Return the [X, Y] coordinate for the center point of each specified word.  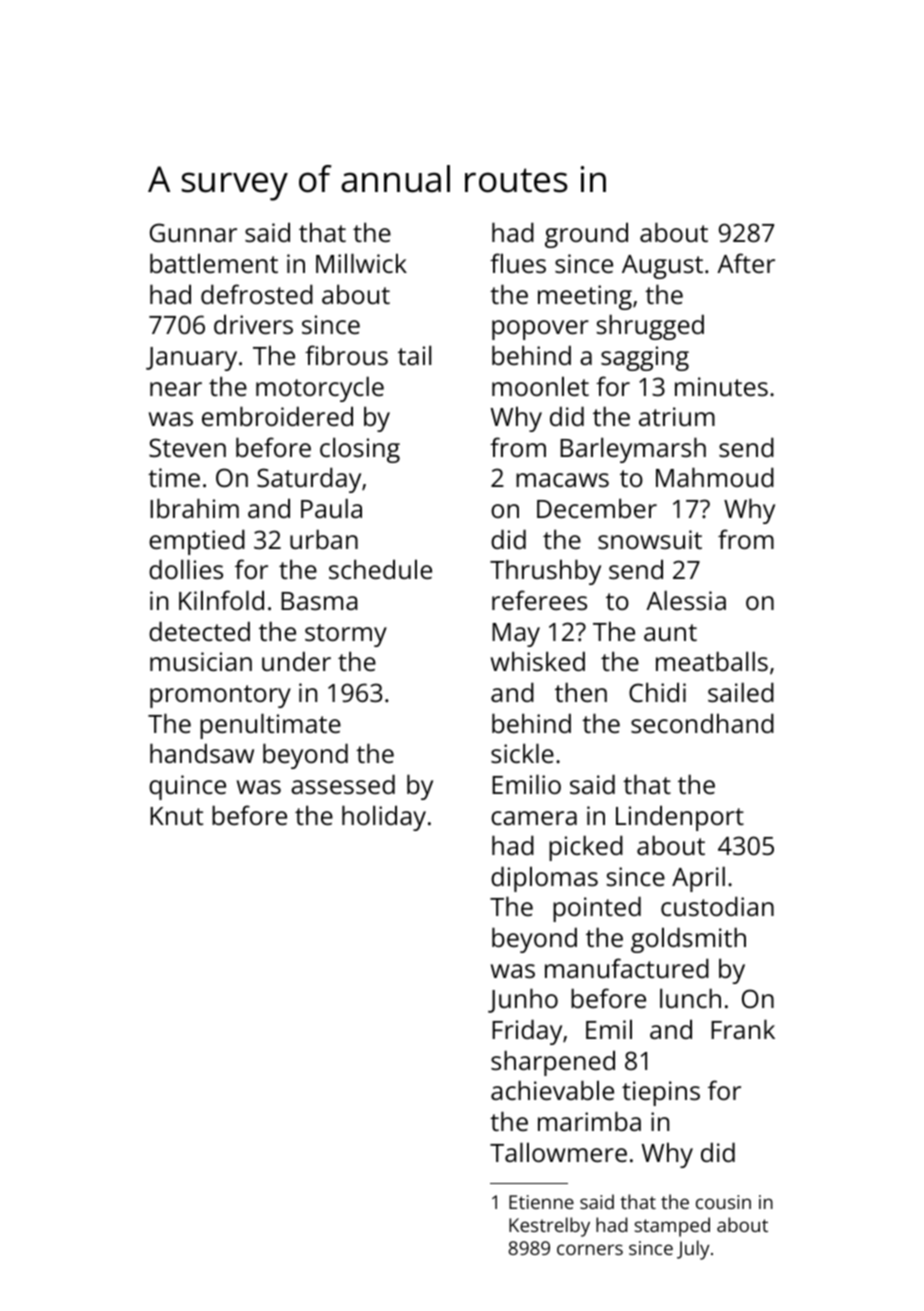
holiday [384, 818]
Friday [527, 1032]
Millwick [361, 263]
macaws [562, 480]
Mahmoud [715, 477]
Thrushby [545, 572]
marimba [589, 1121]
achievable [552, 1090]
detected [199, 631]
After [746, 263]
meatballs [712, 661]
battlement [214, 263]
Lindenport [680, 818]
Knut [176, 816]
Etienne [541, 1202]
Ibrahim [194, 508]
